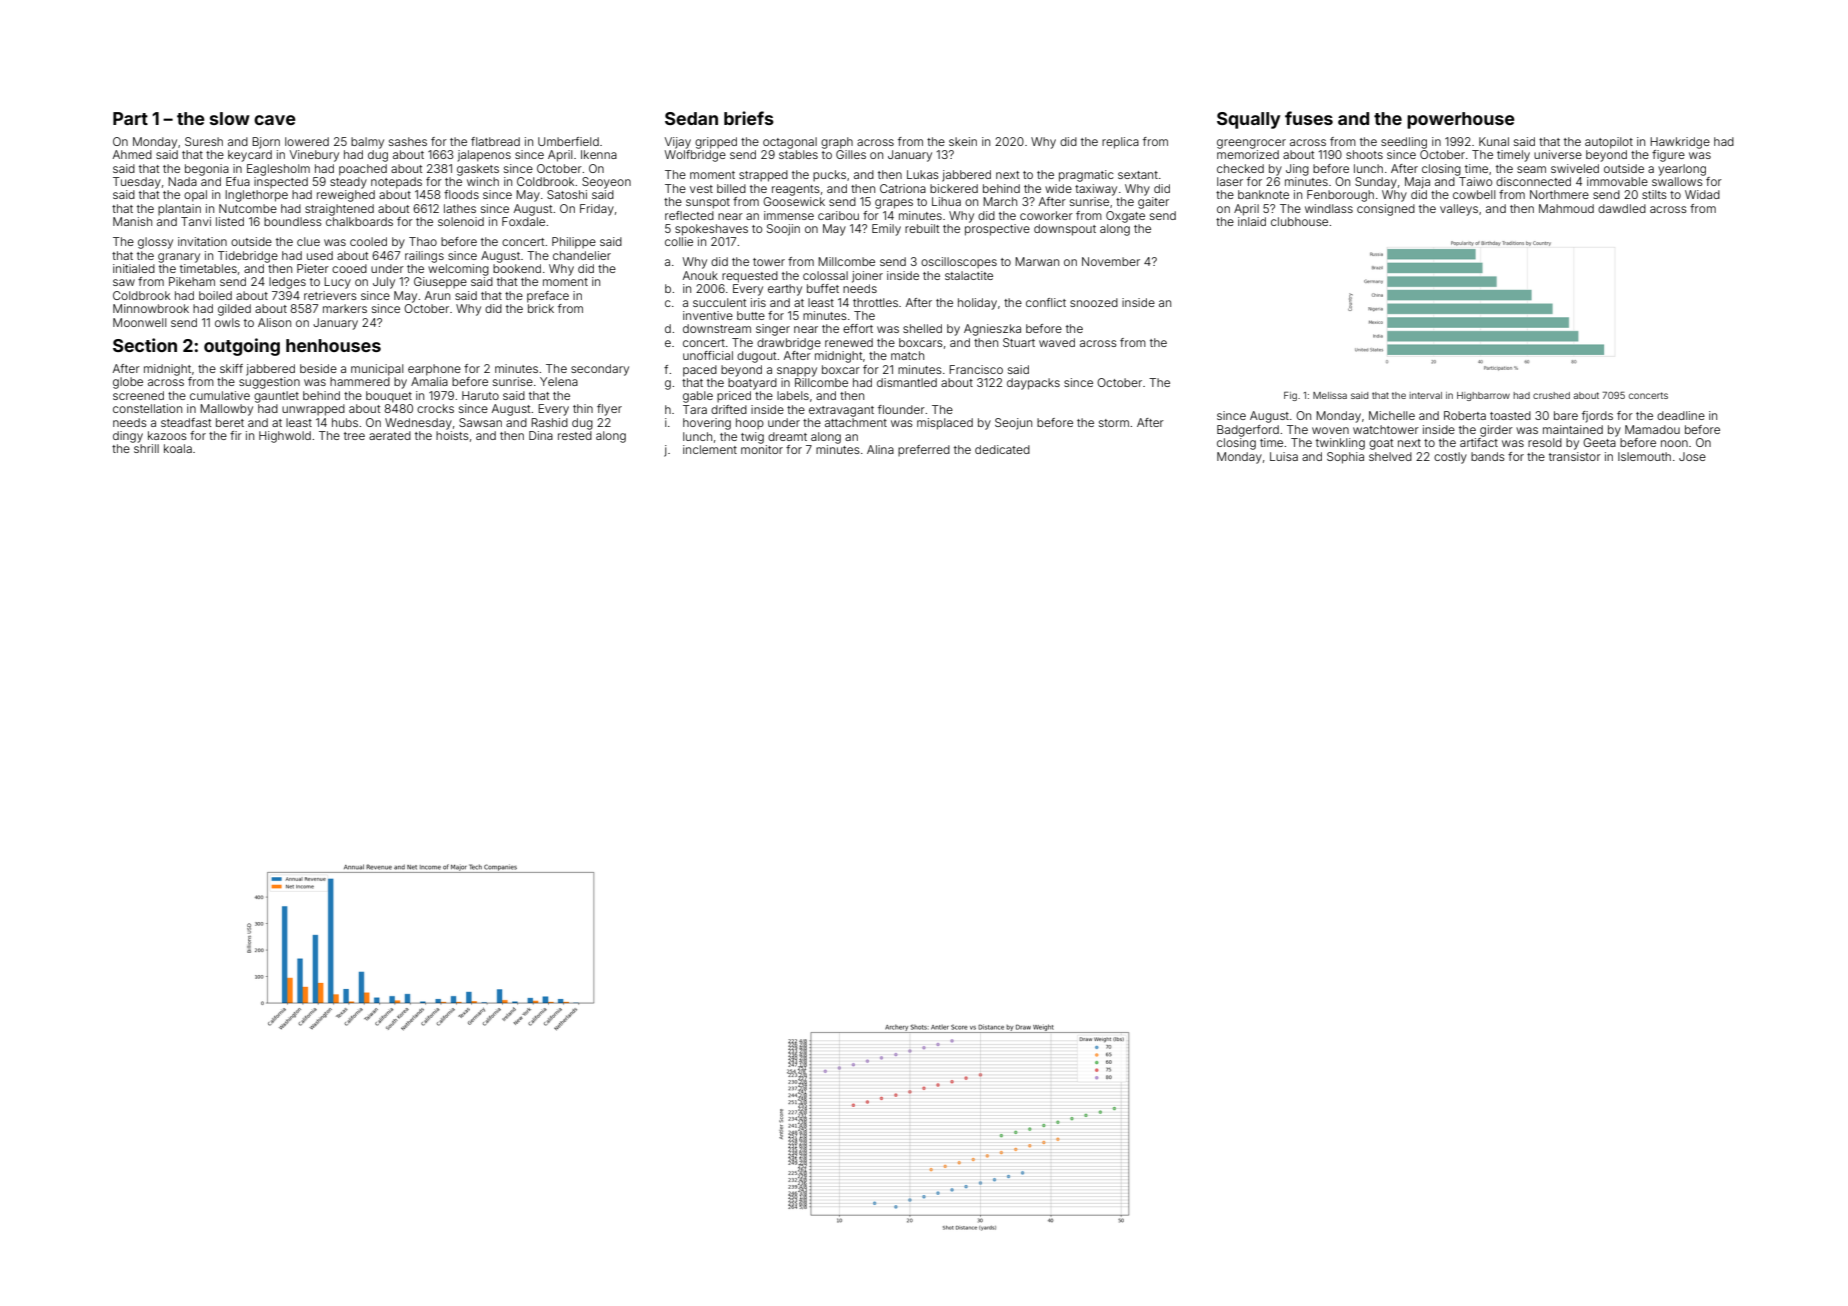 The width and height of the screenshot is (1848, 1306). I want to click on conflict, so click(1046, 302).
